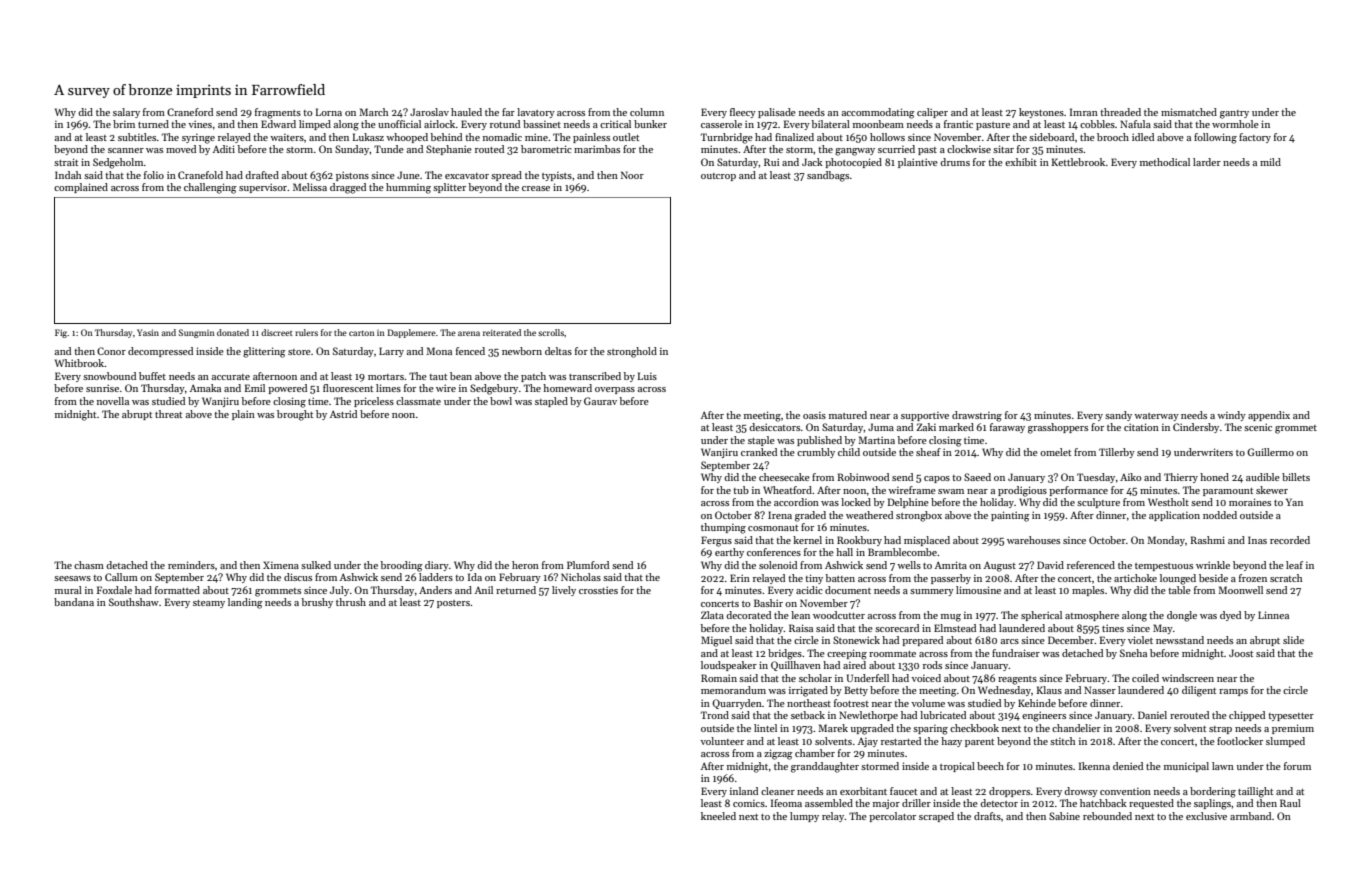  I want to click on kneeled, so click(718, 816).
